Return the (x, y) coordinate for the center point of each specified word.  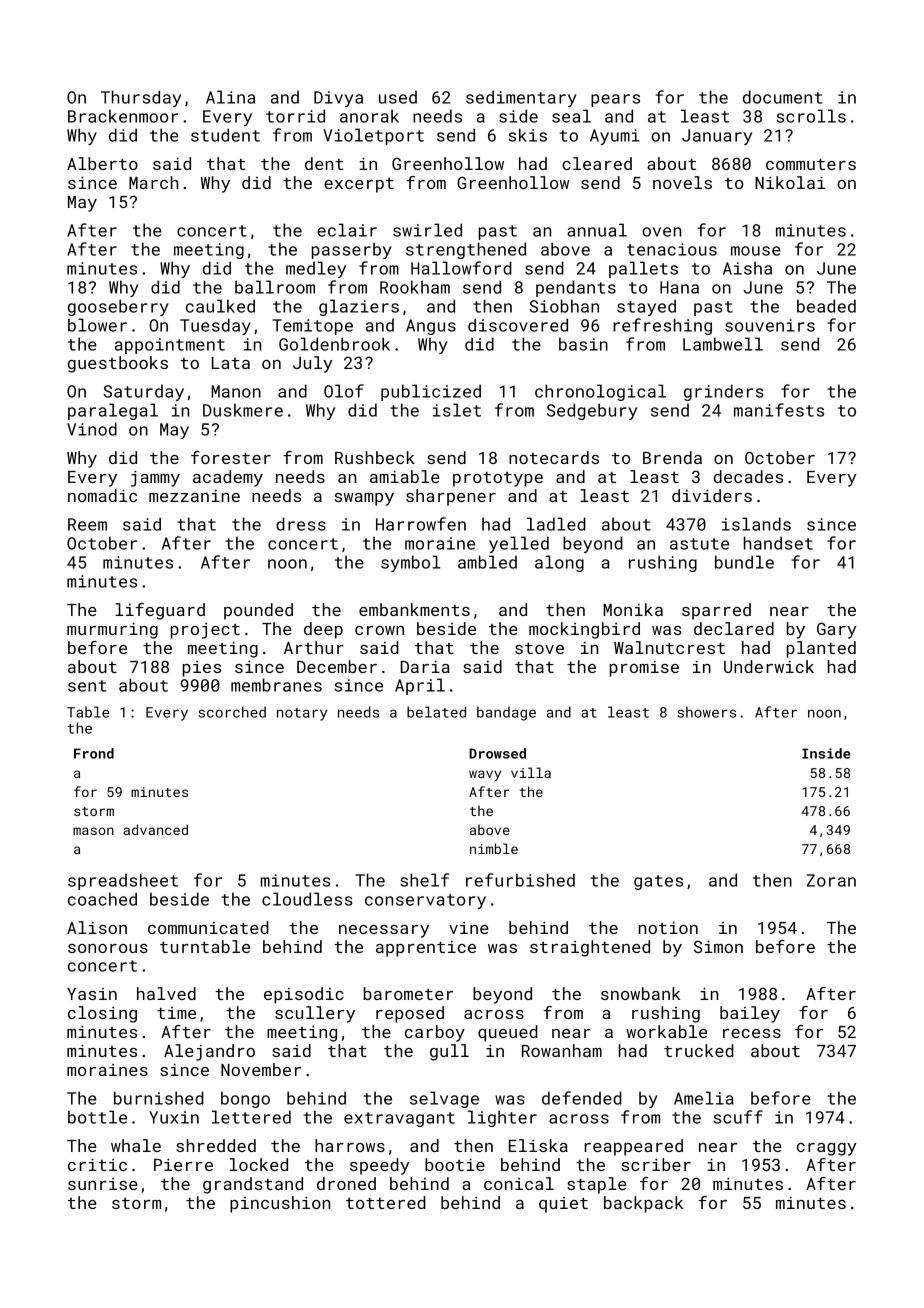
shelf (425, 880)
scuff (738, 1117)
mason (93, 831)
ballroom (275, 287)
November (261, 1069)
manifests (779, 410)
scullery (315, 1014)
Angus (431, 327)
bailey (750, 1014)
